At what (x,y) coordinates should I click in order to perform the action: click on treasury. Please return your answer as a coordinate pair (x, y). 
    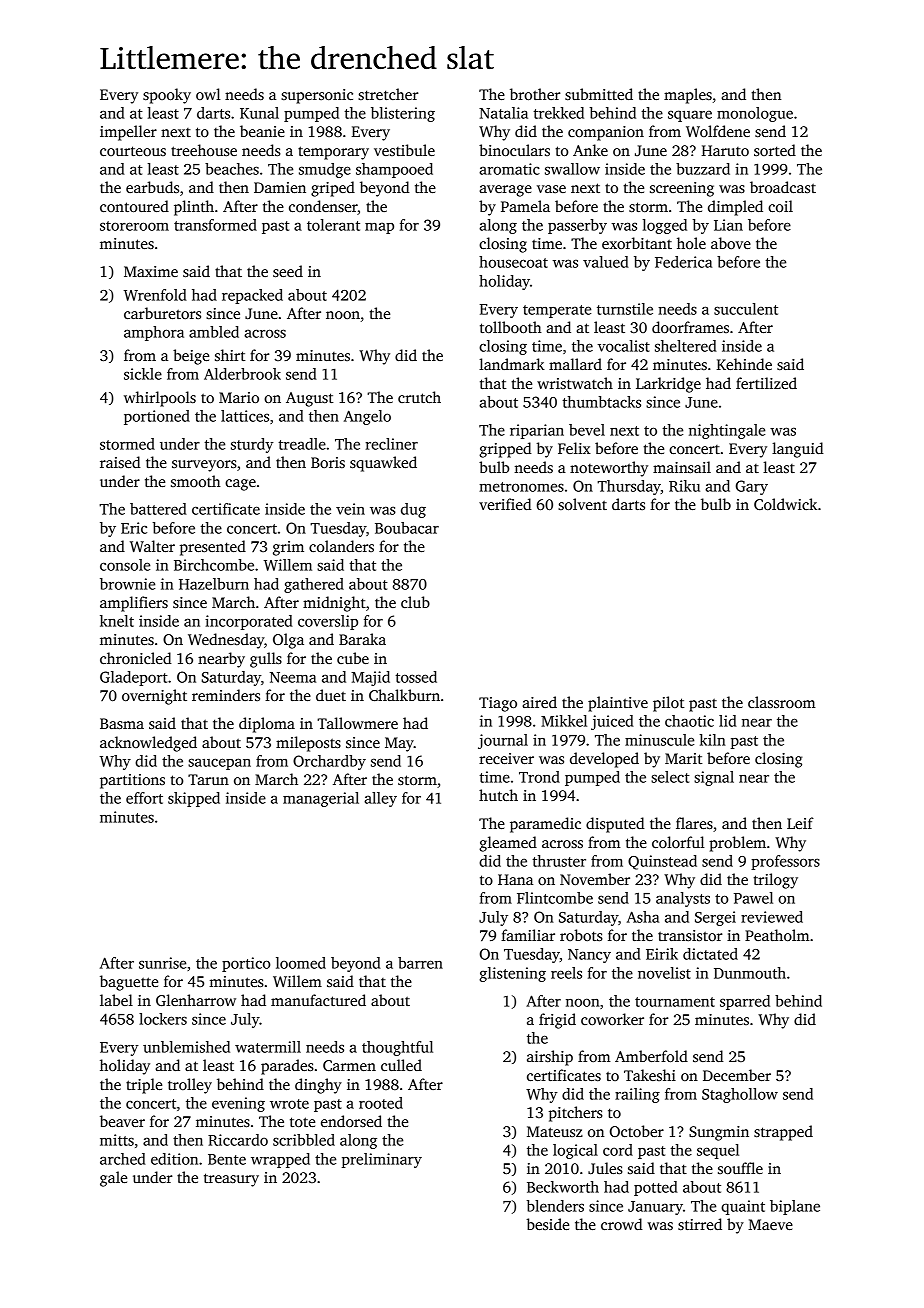
    Looking at the image, I should click on (231, 1180).
